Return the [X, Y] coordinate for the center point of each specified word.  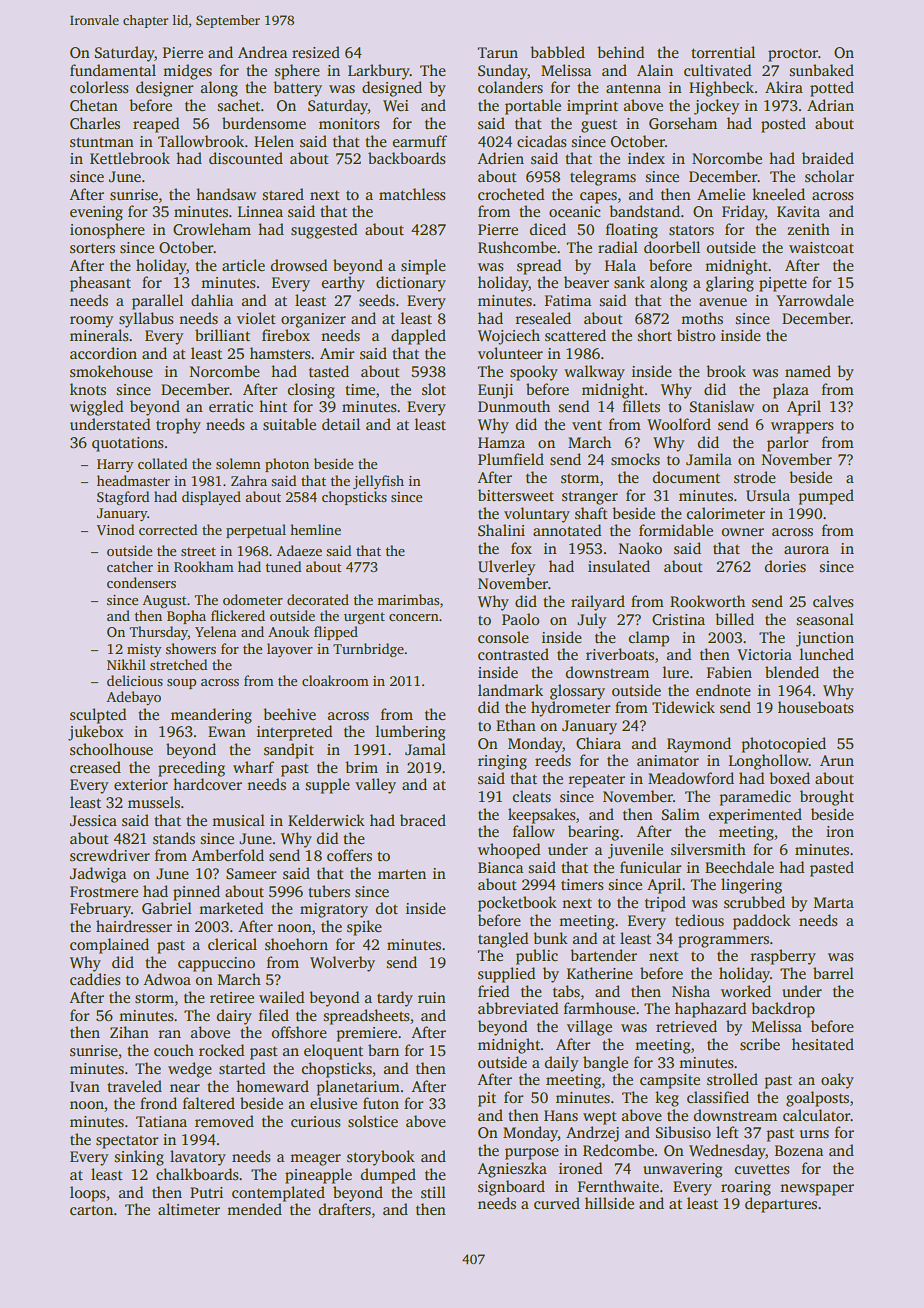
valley [375, 786]
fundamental [113, 70]
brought [827, 798]
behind [621, 52]
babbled [557, 52]
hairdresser [134, 926]
